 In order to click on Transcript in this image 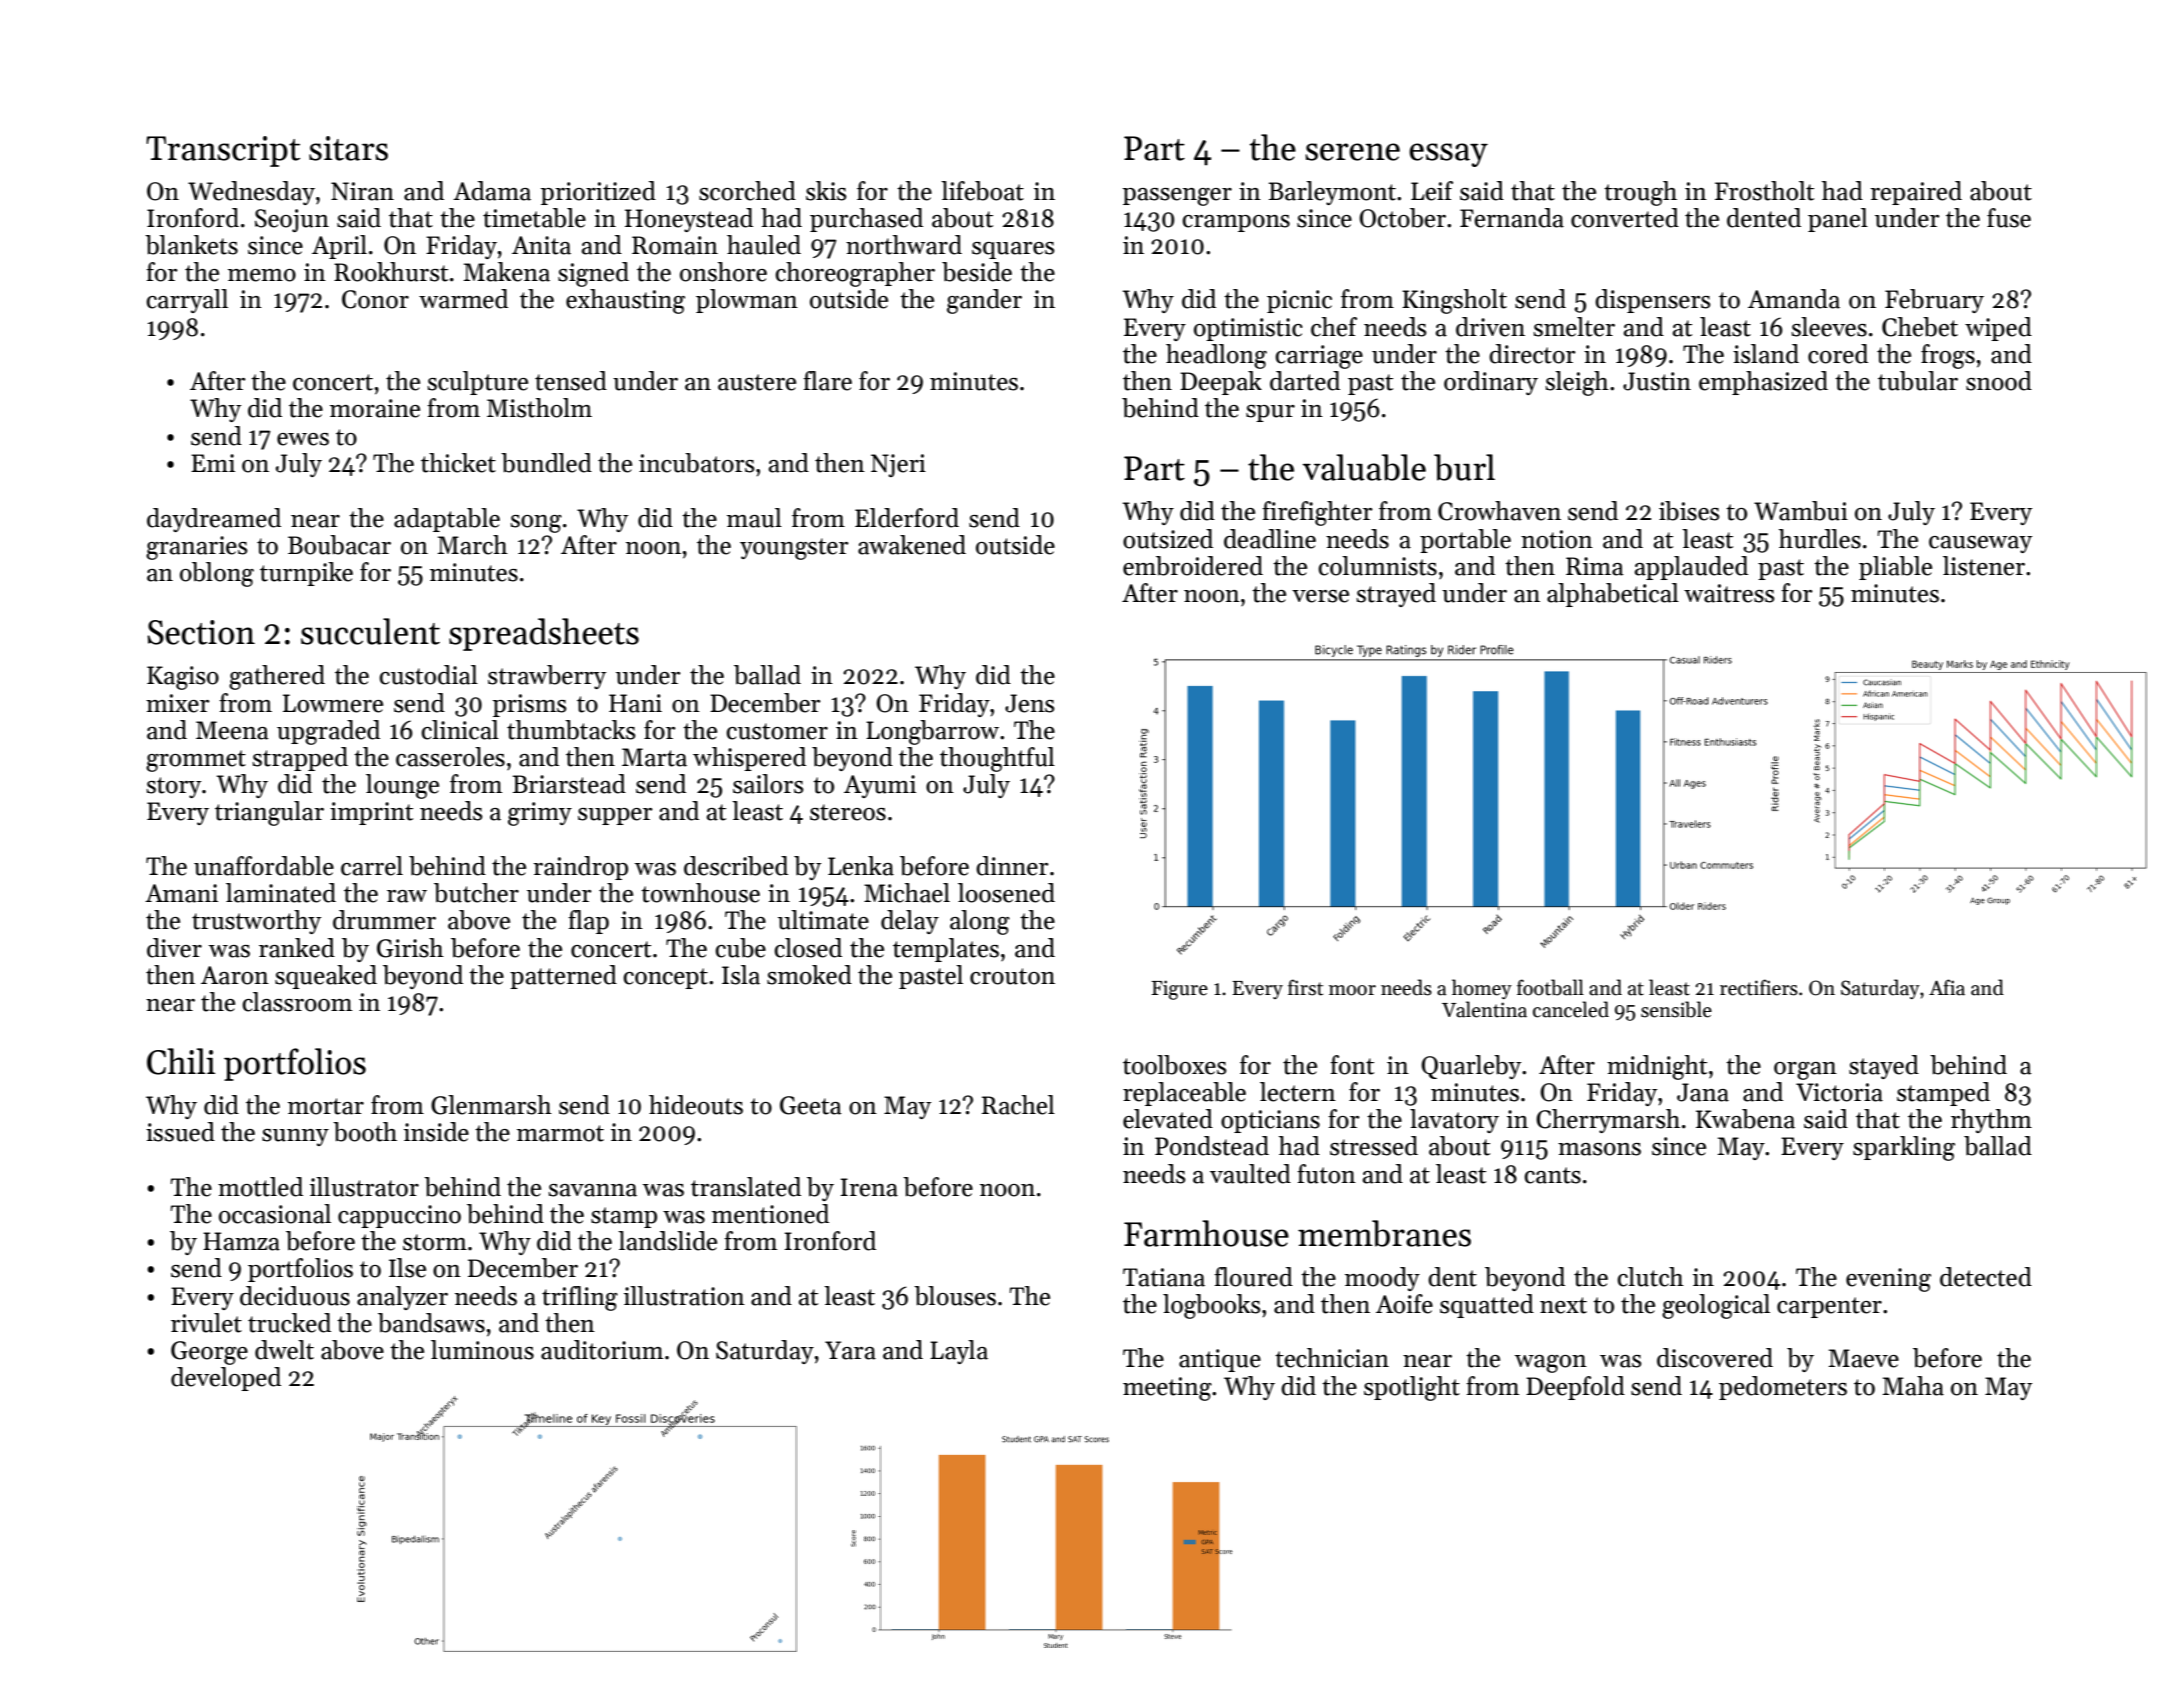, I will do `click(223, 151)`.
